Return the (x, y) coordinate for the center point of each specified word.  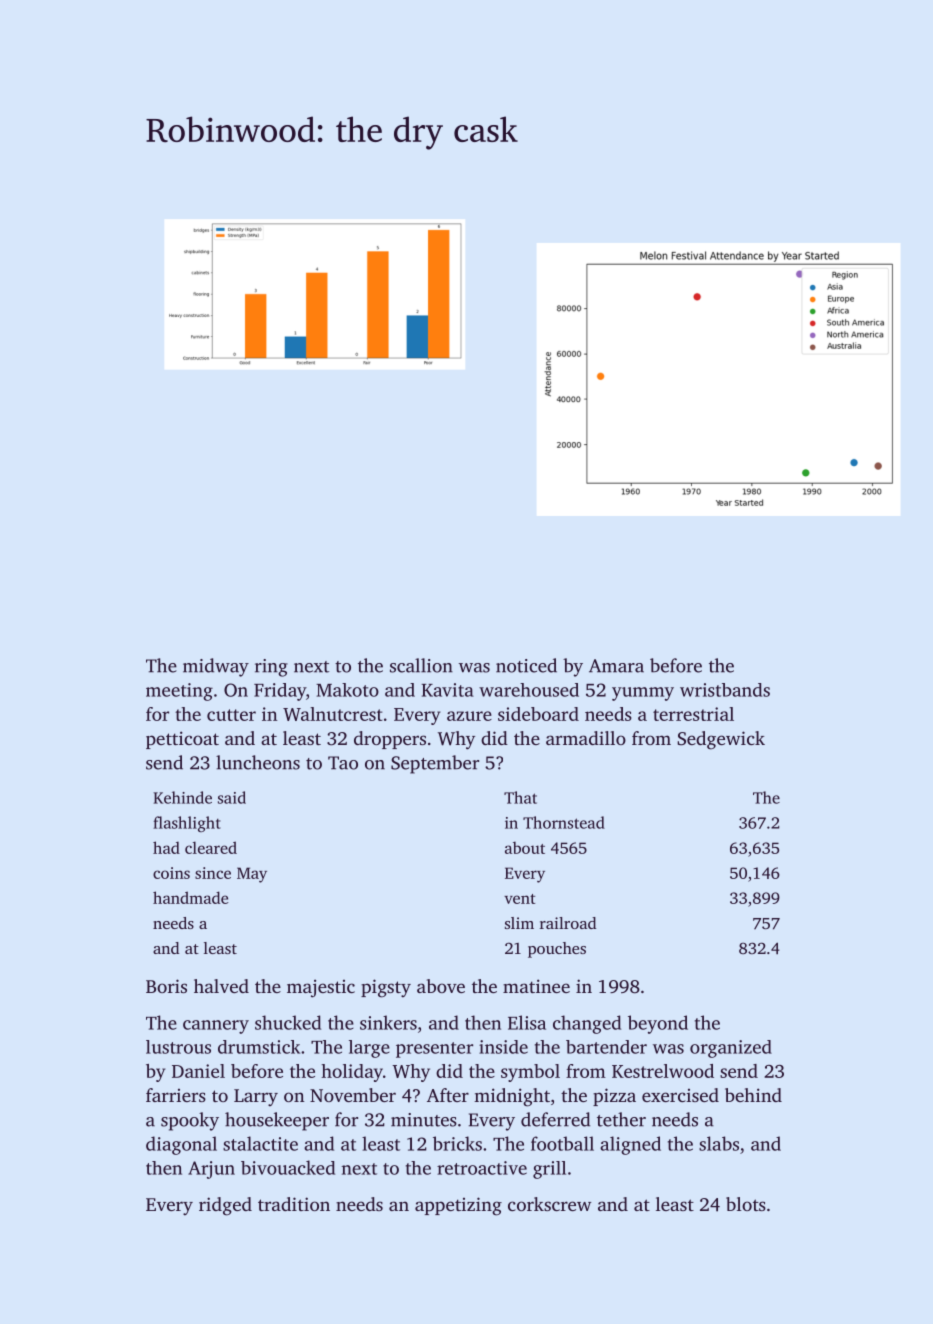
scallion (421, 665)
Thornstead (564, 822)
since (213, 873)
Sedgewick (721, 740)
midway (216, 667)
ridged (225, 1206)
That (520, 797)
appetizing (458, 1206)
